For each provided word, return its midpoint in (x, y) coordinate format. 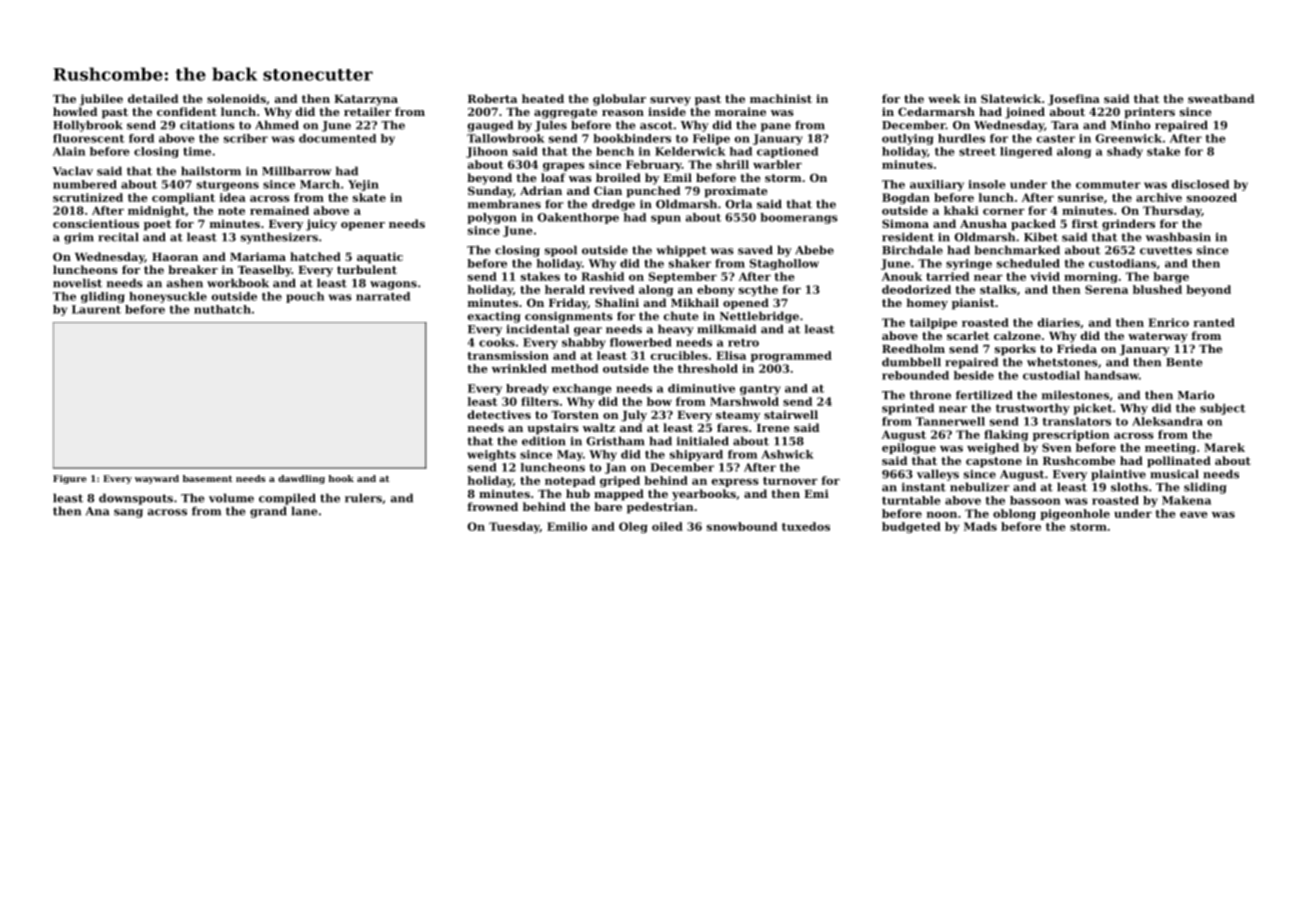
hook (341, 478)
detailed (153, 98)
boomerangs (799, 218)
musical (1174, 474)
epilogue (909, 448)
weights (491, 455)
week (944, 98)
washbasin (1178, 237)
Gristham (615, 441)
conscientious (96, 223)
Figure (70, 479)
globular (619, 100)
